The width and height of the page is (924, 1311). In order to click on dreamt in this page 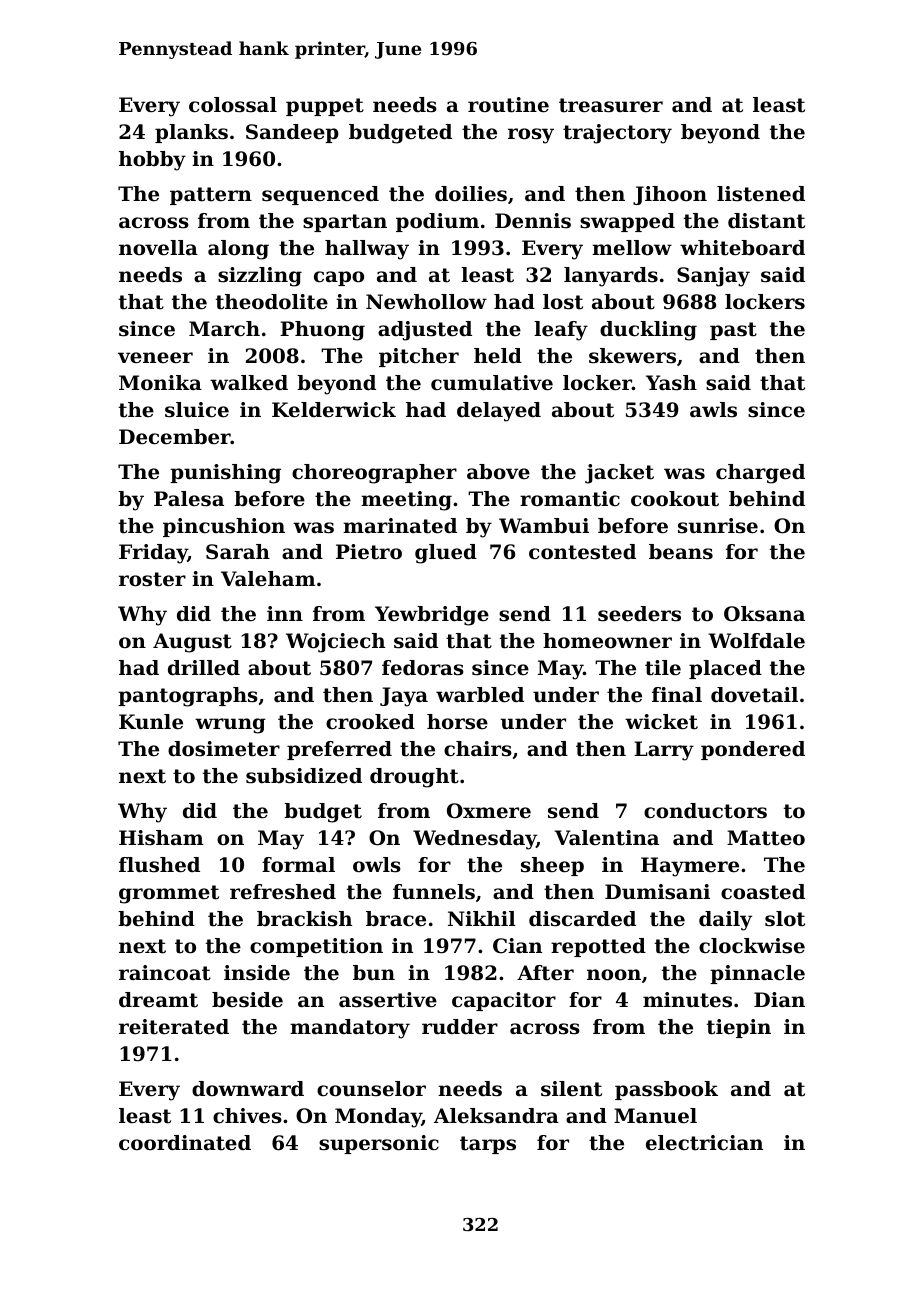, I will do `click(158, 1000)`.
